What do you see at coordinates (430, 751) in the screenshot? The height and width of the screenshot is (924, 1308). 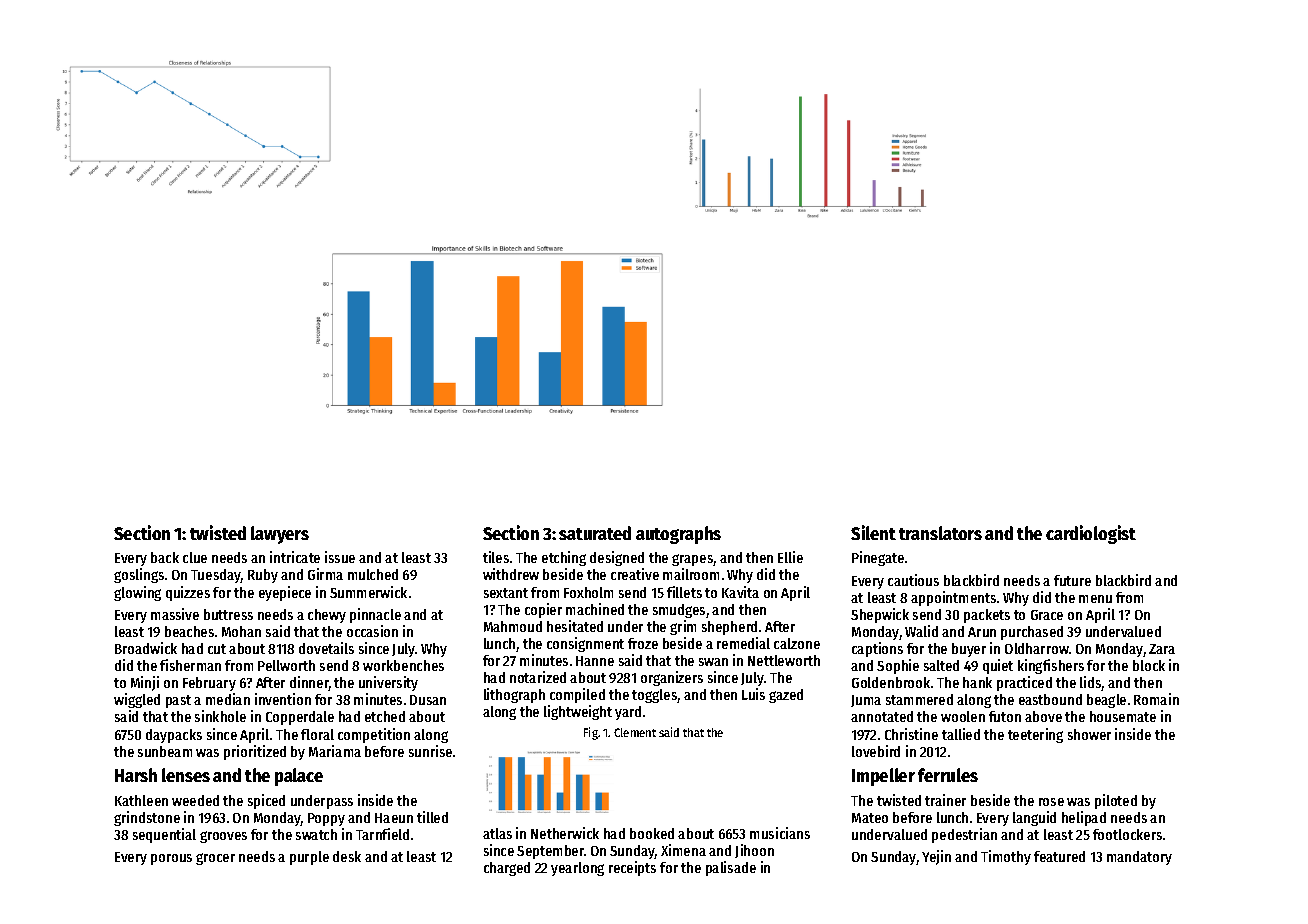 I see `sunrise` at bounding box center [430, 751].
